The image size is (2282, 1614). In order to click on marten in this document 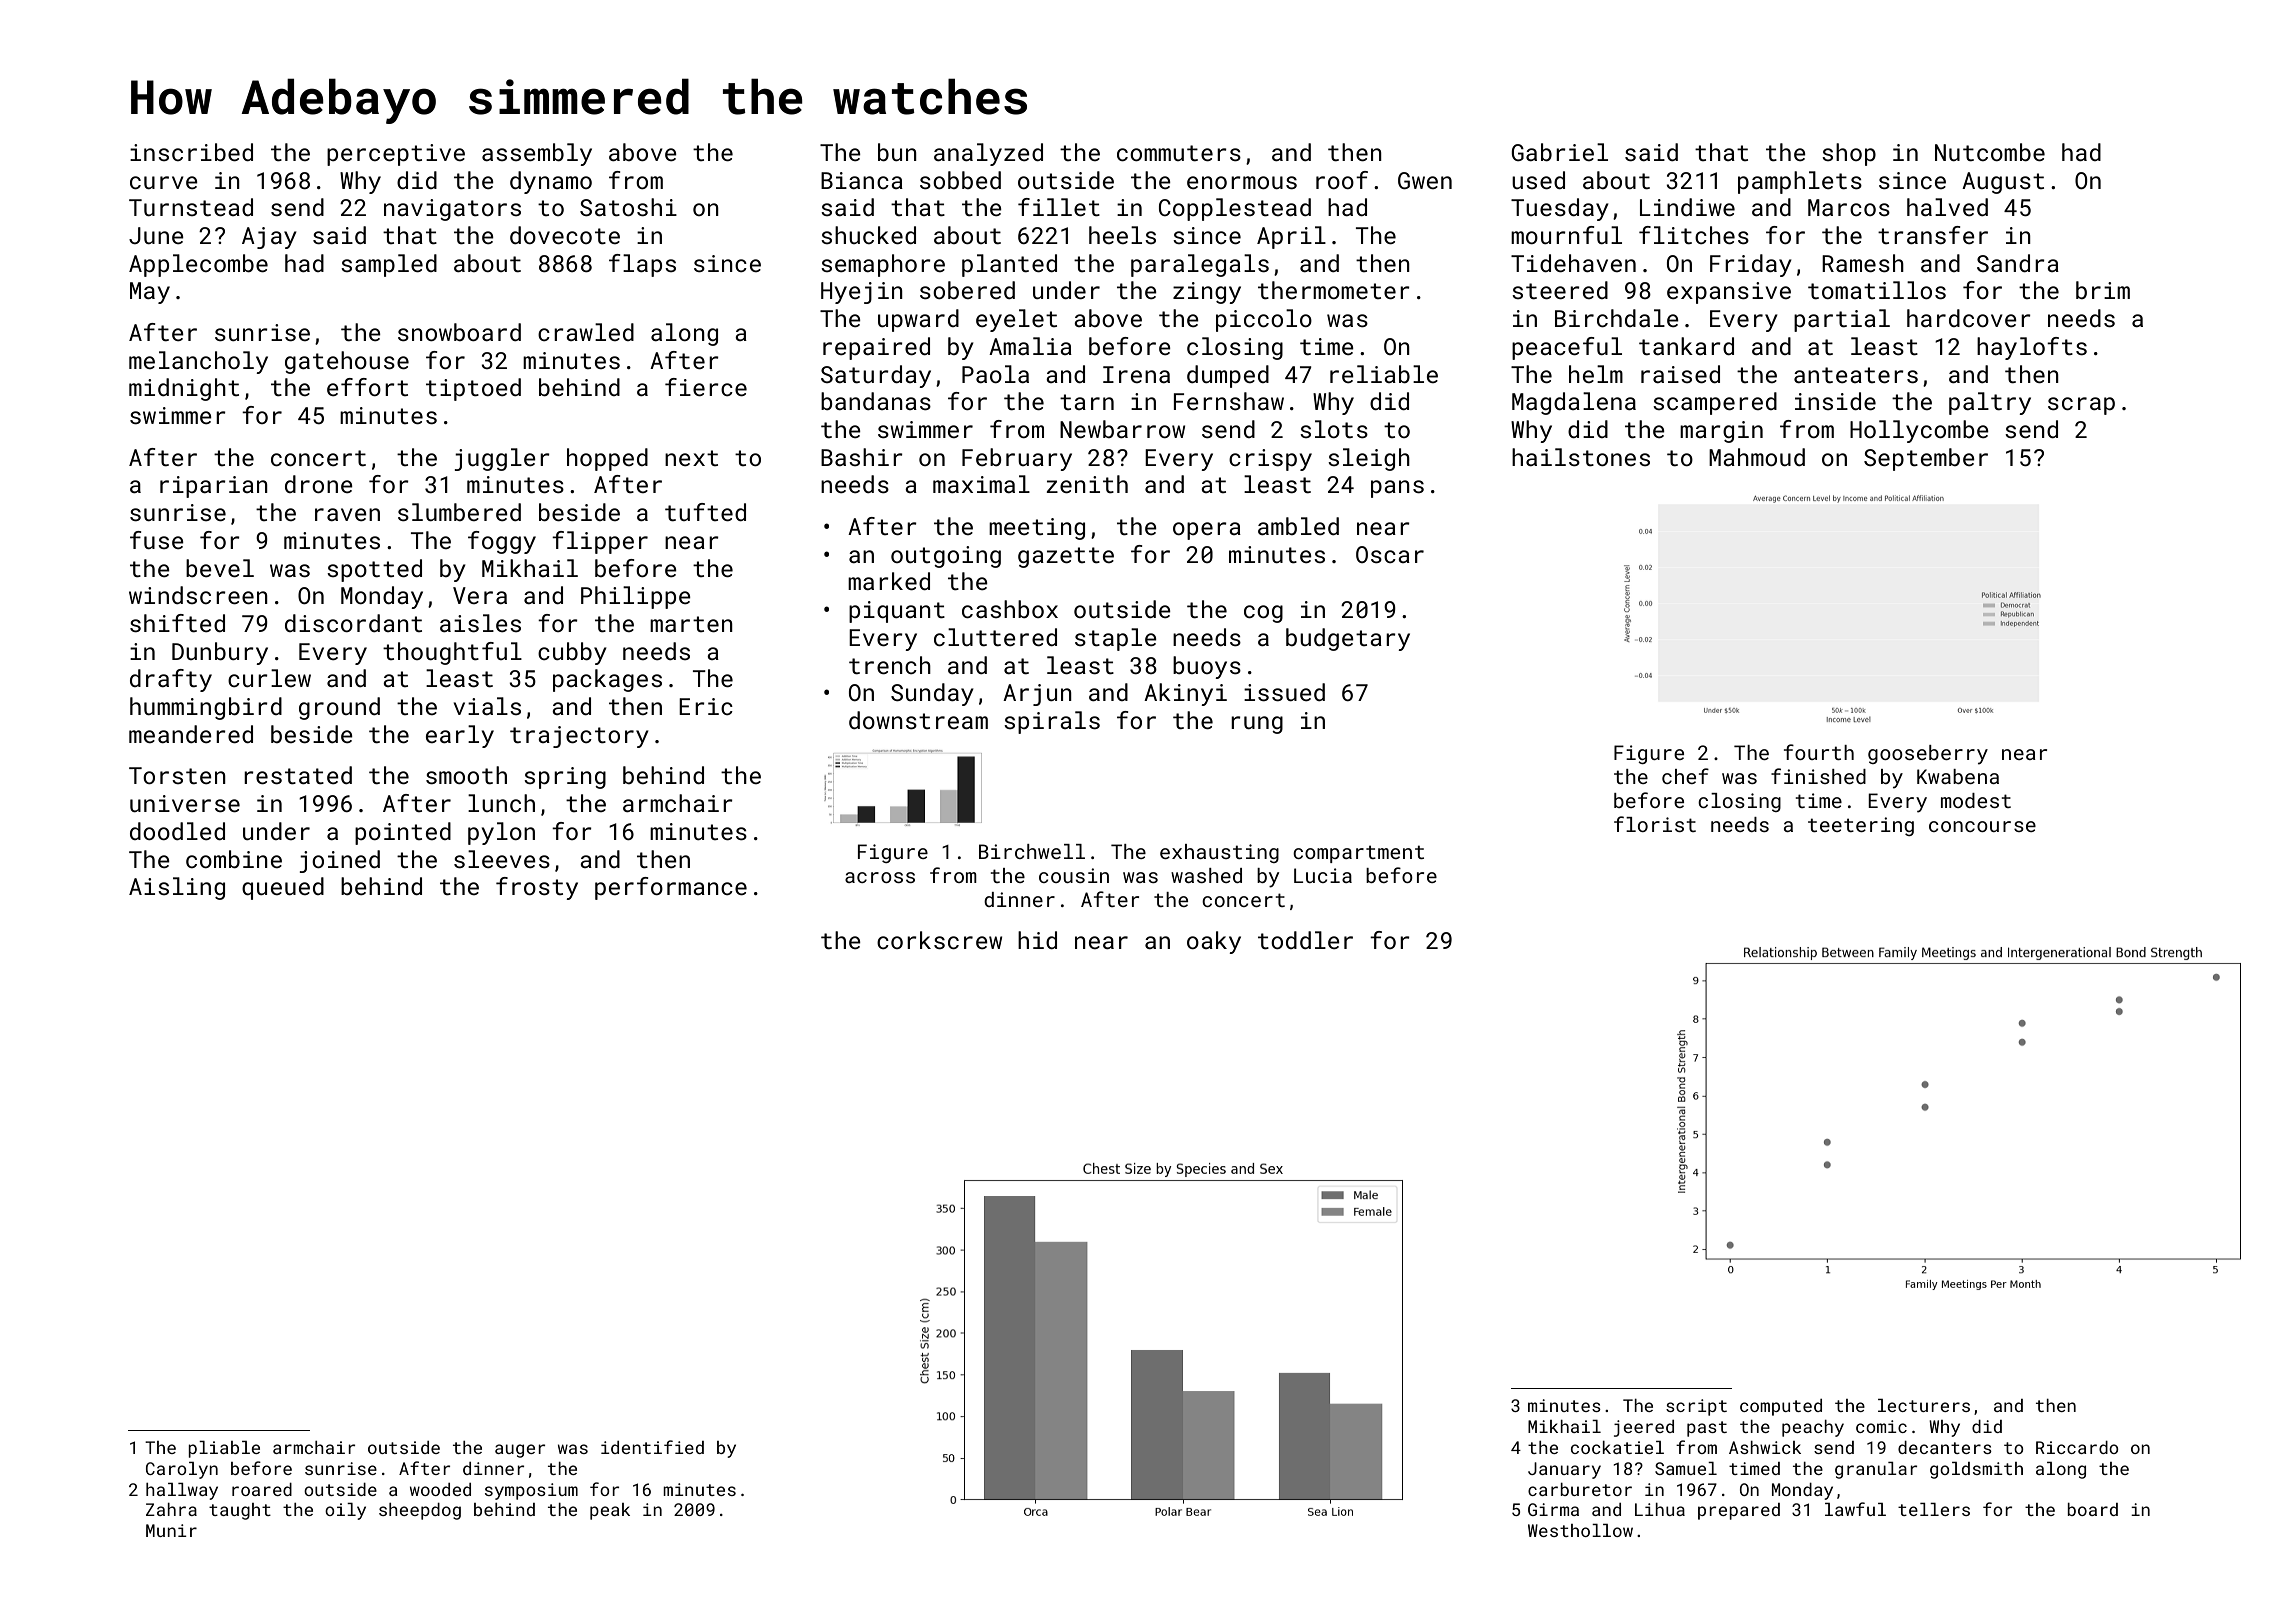, I will do `click(691, 624)`.
